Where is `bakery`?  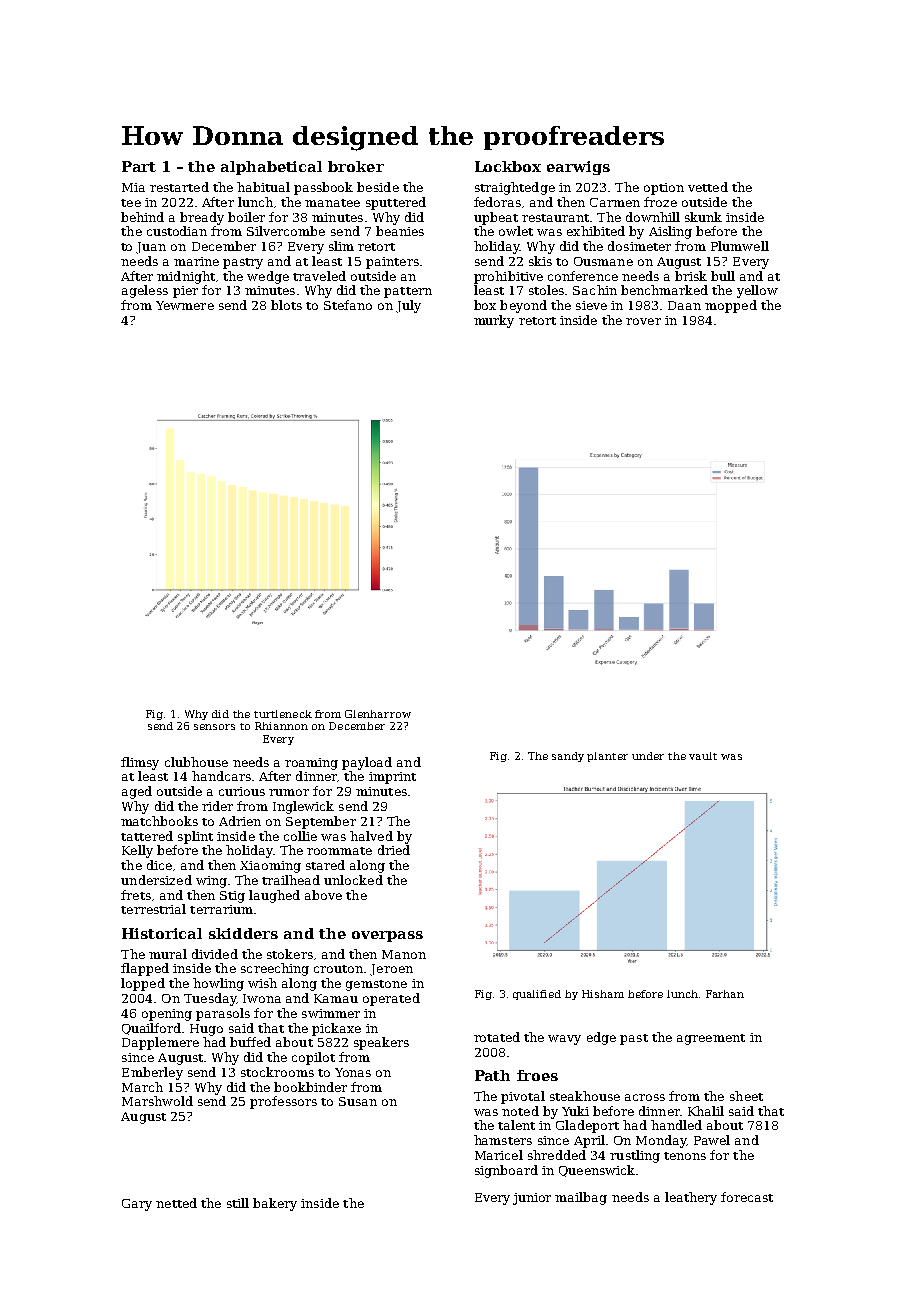 bakery is located at coordinates (275, 1204).
